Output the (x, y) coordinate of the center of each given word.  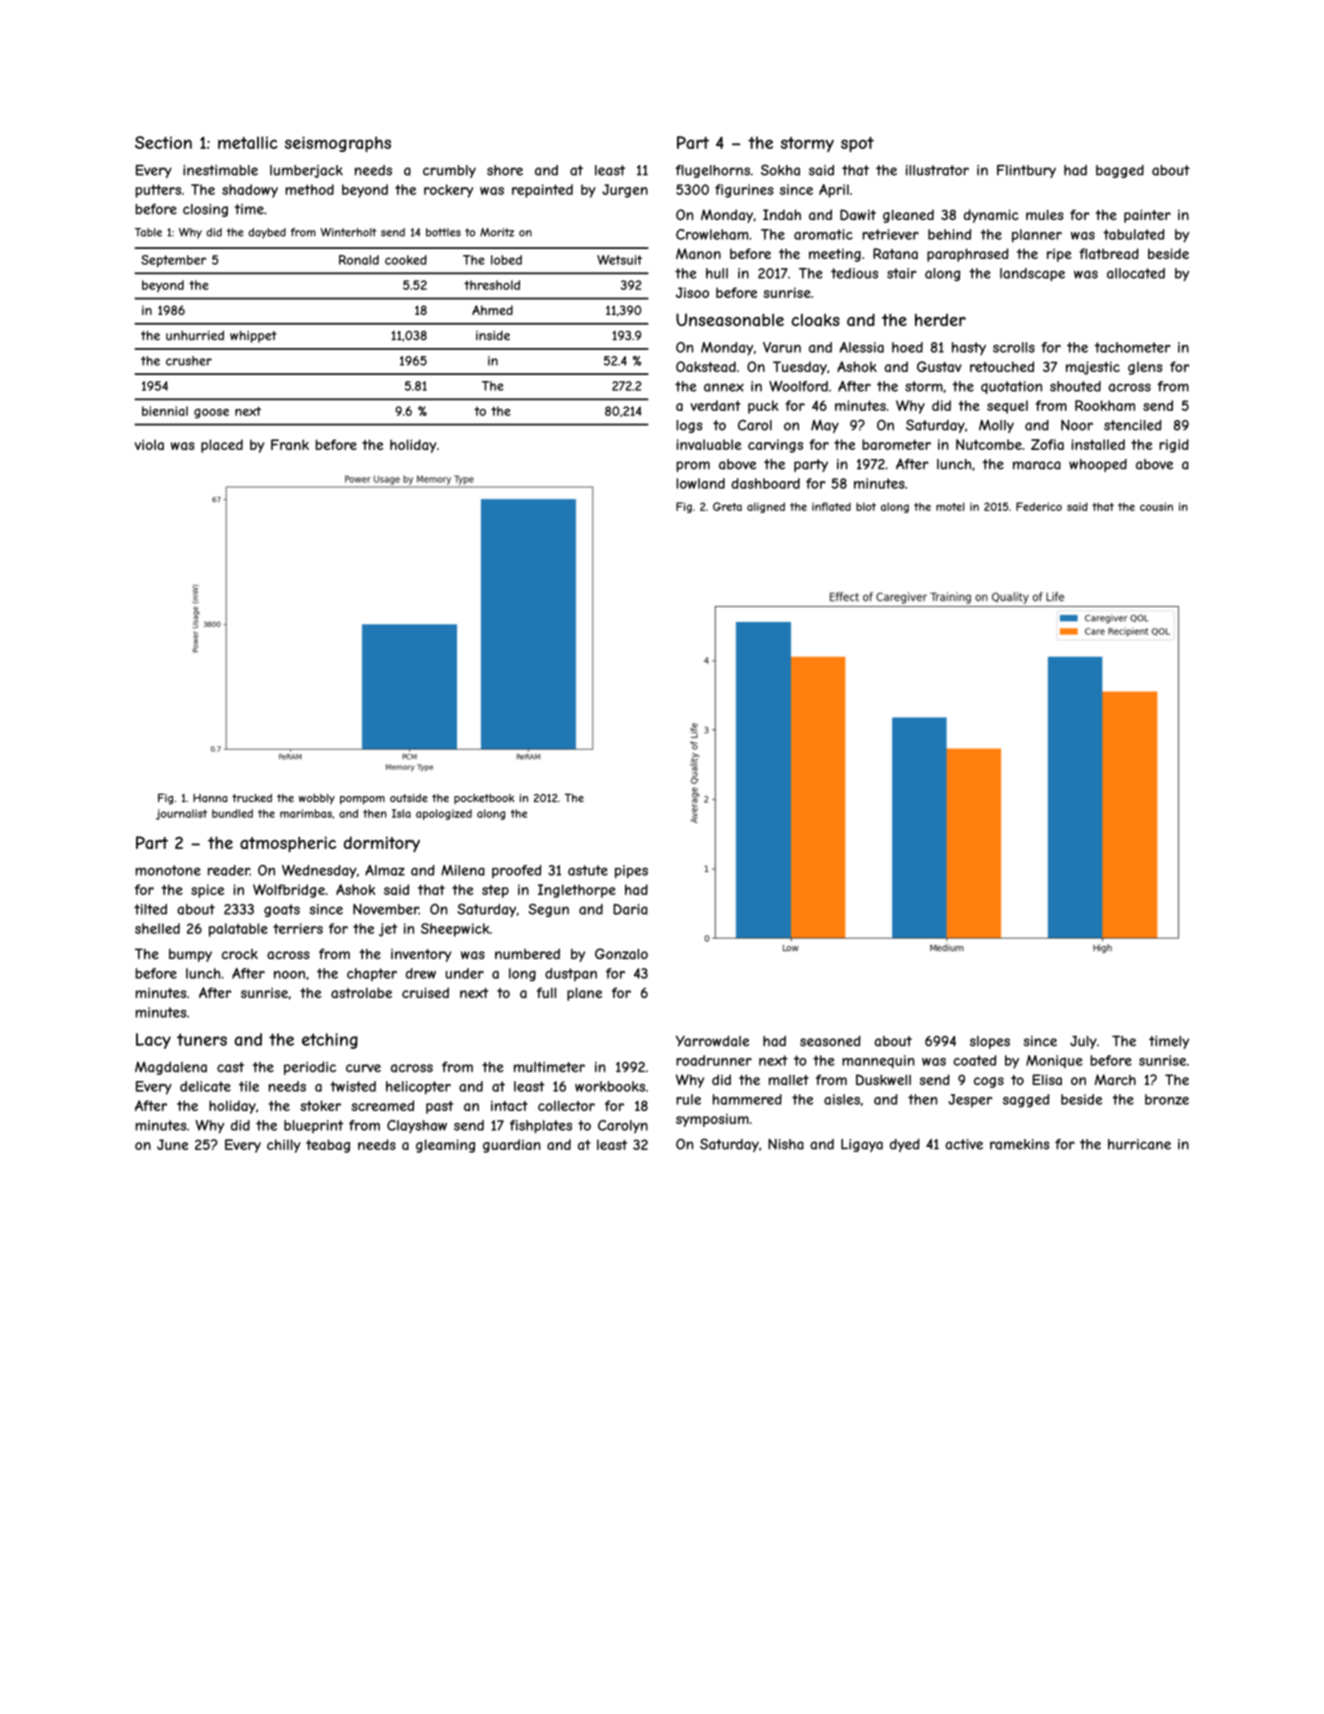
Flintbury (1026, 171)
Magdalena (171, 1068)
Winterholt (348, 232)
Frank (290, 444)
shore (505, 170)
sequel (1007, 407)
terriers (298, 928)
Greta (727, 506)
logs (689, 426)
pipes (631, 871)
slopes (990, 1042)
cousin (1156, 506)
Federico (1039, 506)
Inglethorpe (577, 891)
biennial (165, 411)
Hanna (210, 798)
